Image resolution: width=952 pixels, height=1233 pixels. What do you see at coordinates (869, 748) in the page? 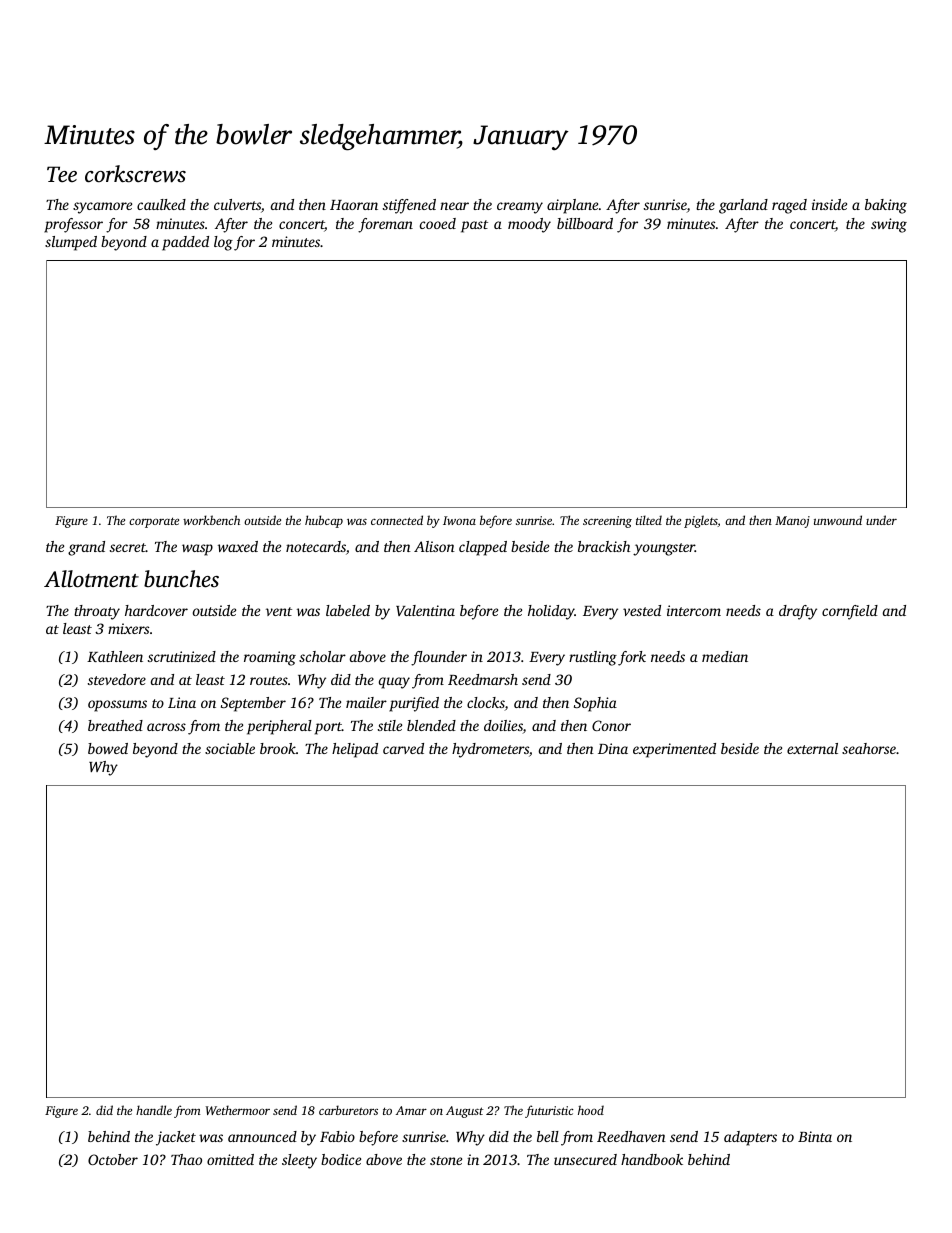
I see `seahorse` at bounding box center [869, 748].
